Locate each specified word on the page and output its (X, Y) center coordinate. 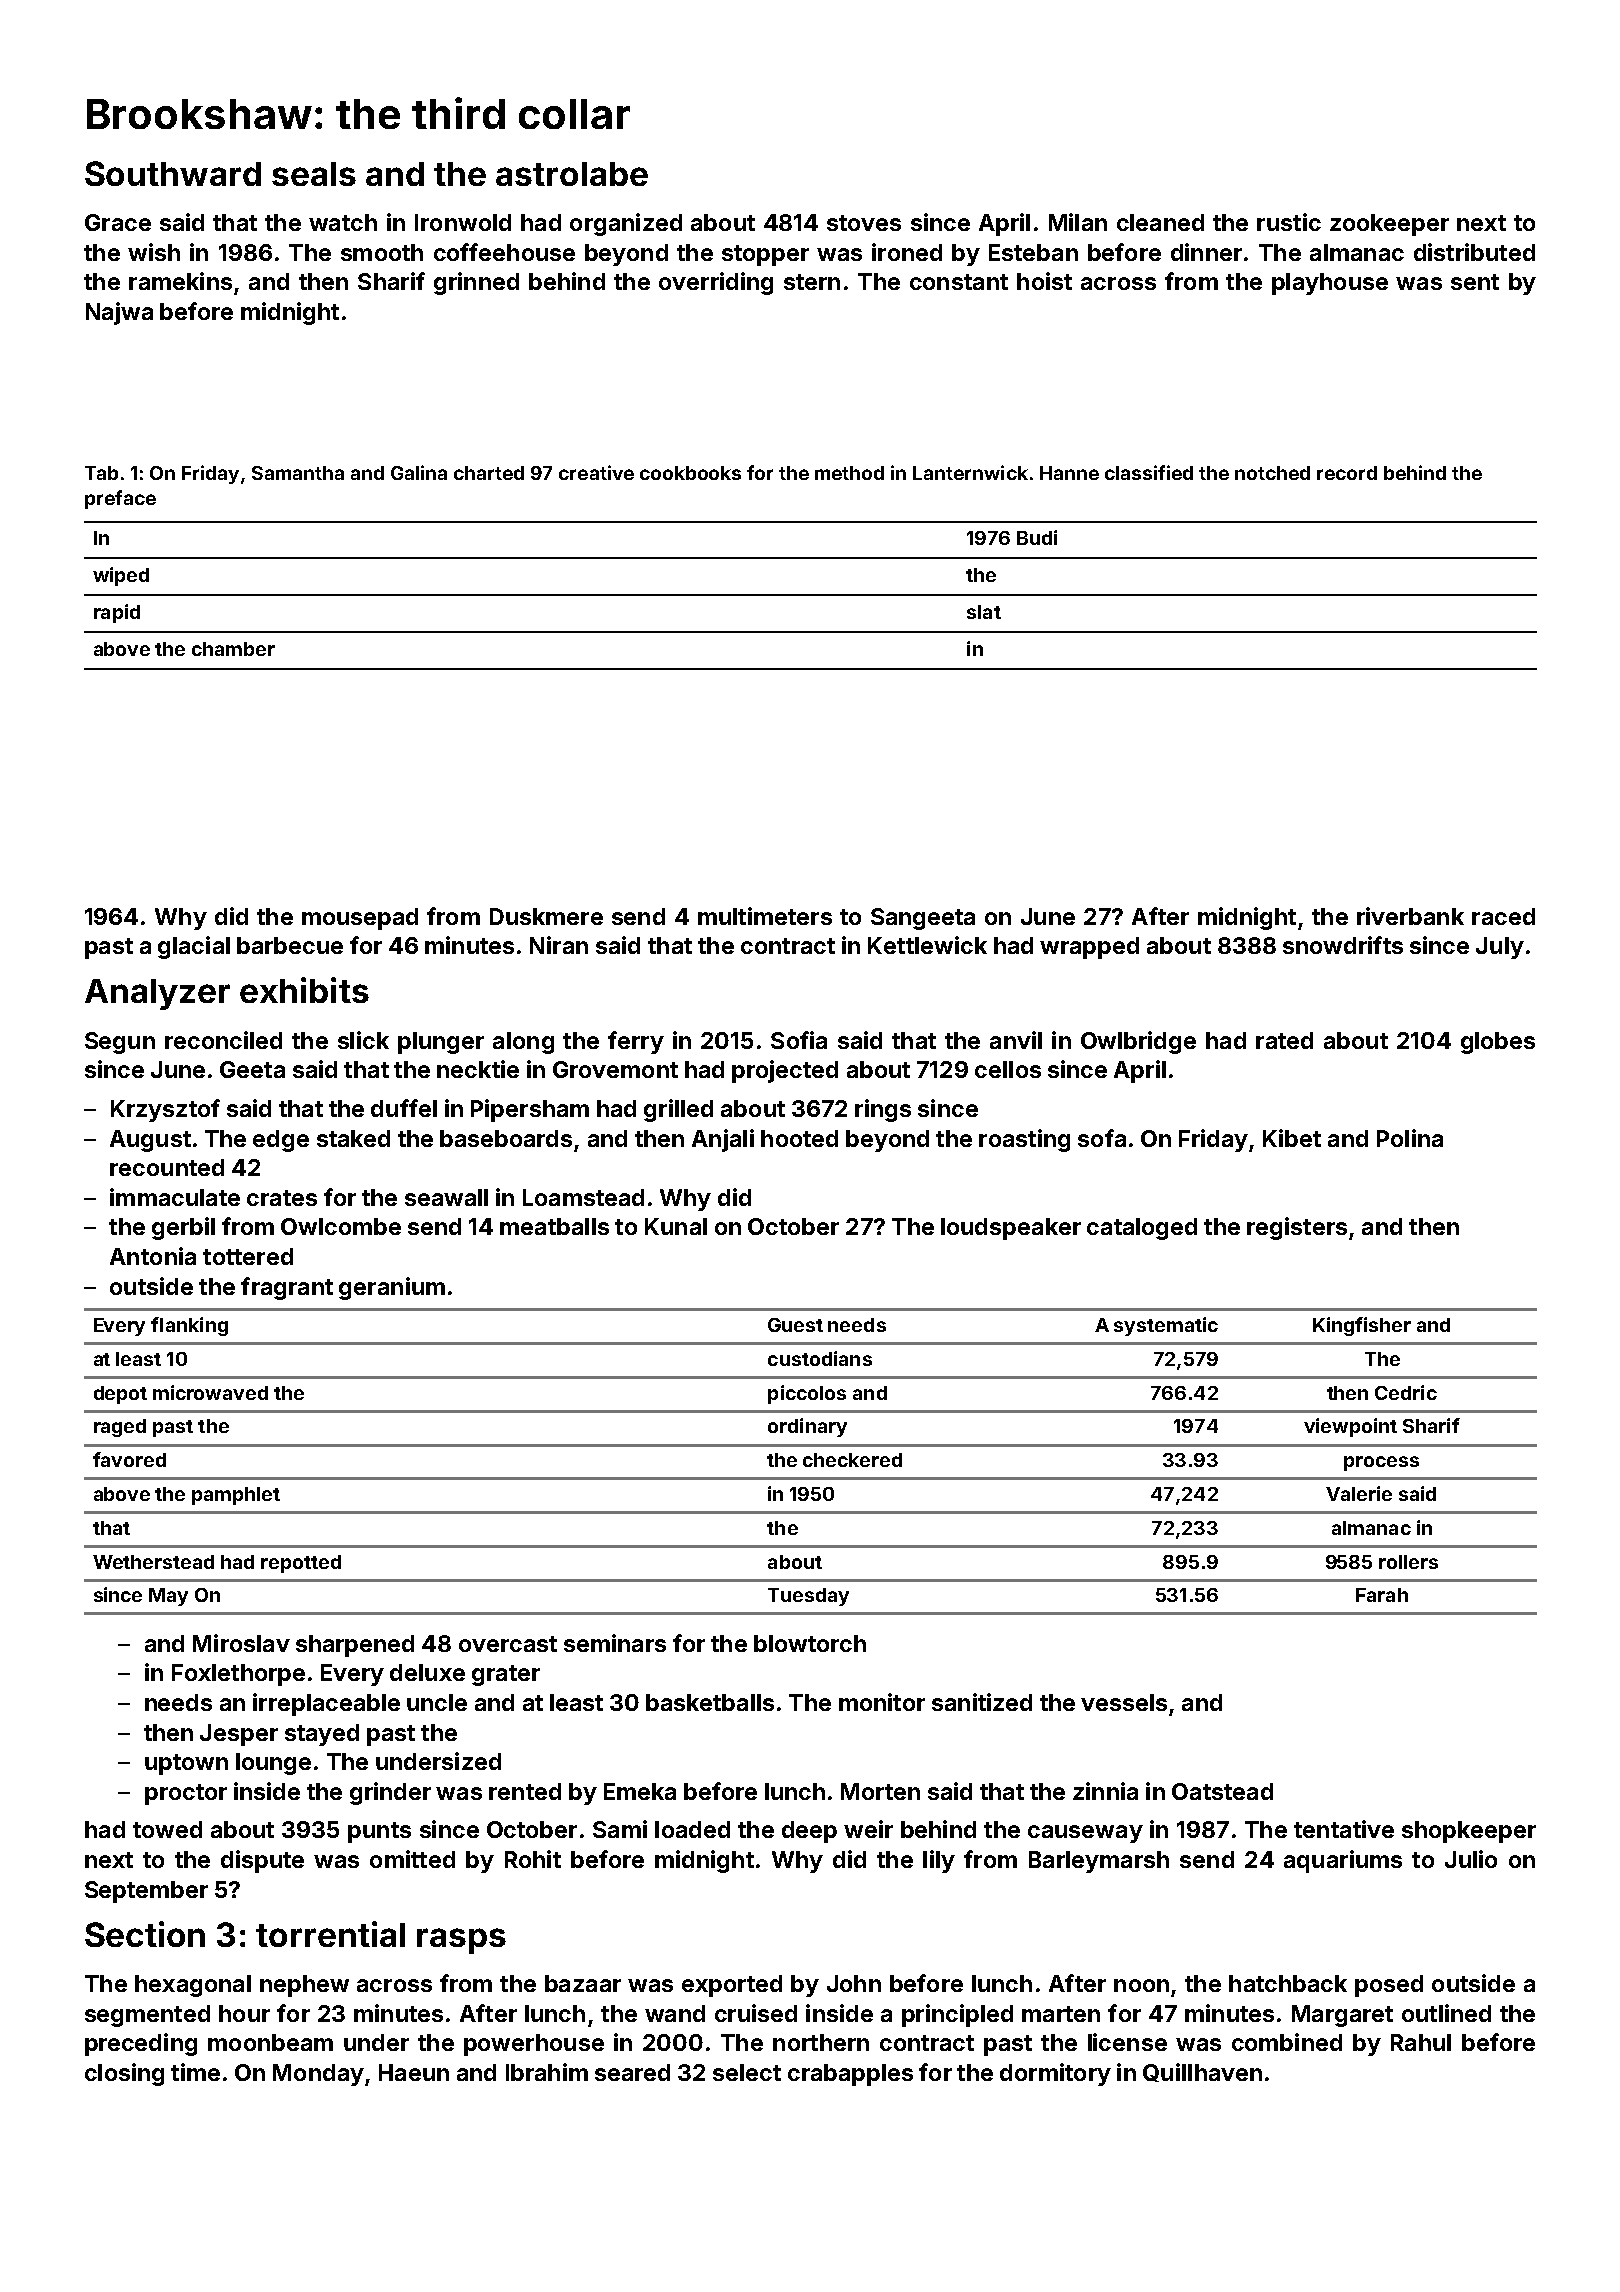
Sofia (799, 1040)
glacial (194, 947)
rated (1284, 1040)
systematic (1166, 1326)
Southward (173, 173)
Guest (795, 1325)
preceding (141, 2044)
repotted (301, 1564)
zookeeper (1389, 225)
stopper (765, 255)
